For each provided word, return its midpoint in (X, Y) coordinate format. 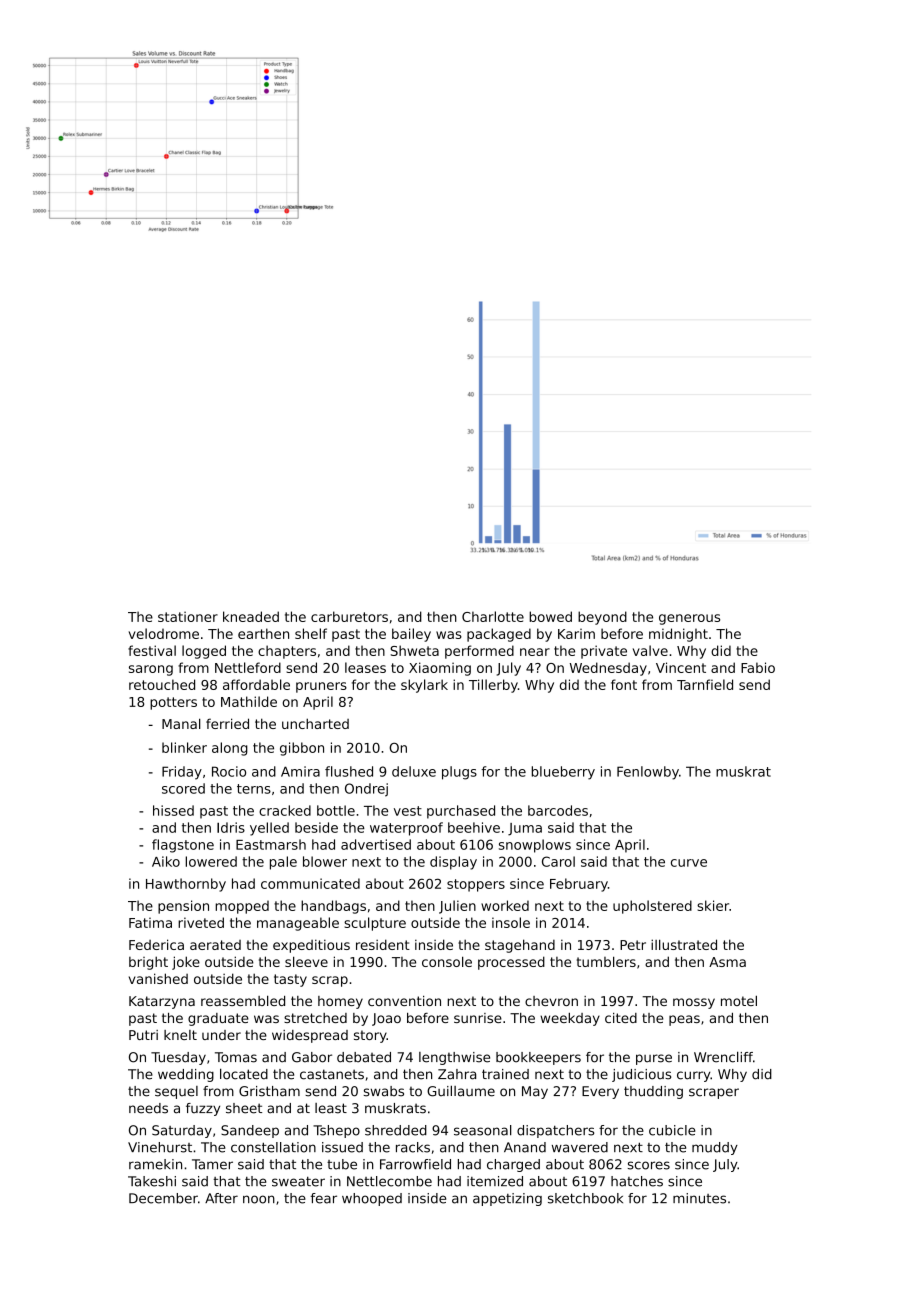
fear (323, 1198)
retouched (162, 684)
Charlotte (493, 616)
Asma (727, 962)
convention (404, 1001)
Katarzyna (162, 1002)
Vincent (681, 667)
